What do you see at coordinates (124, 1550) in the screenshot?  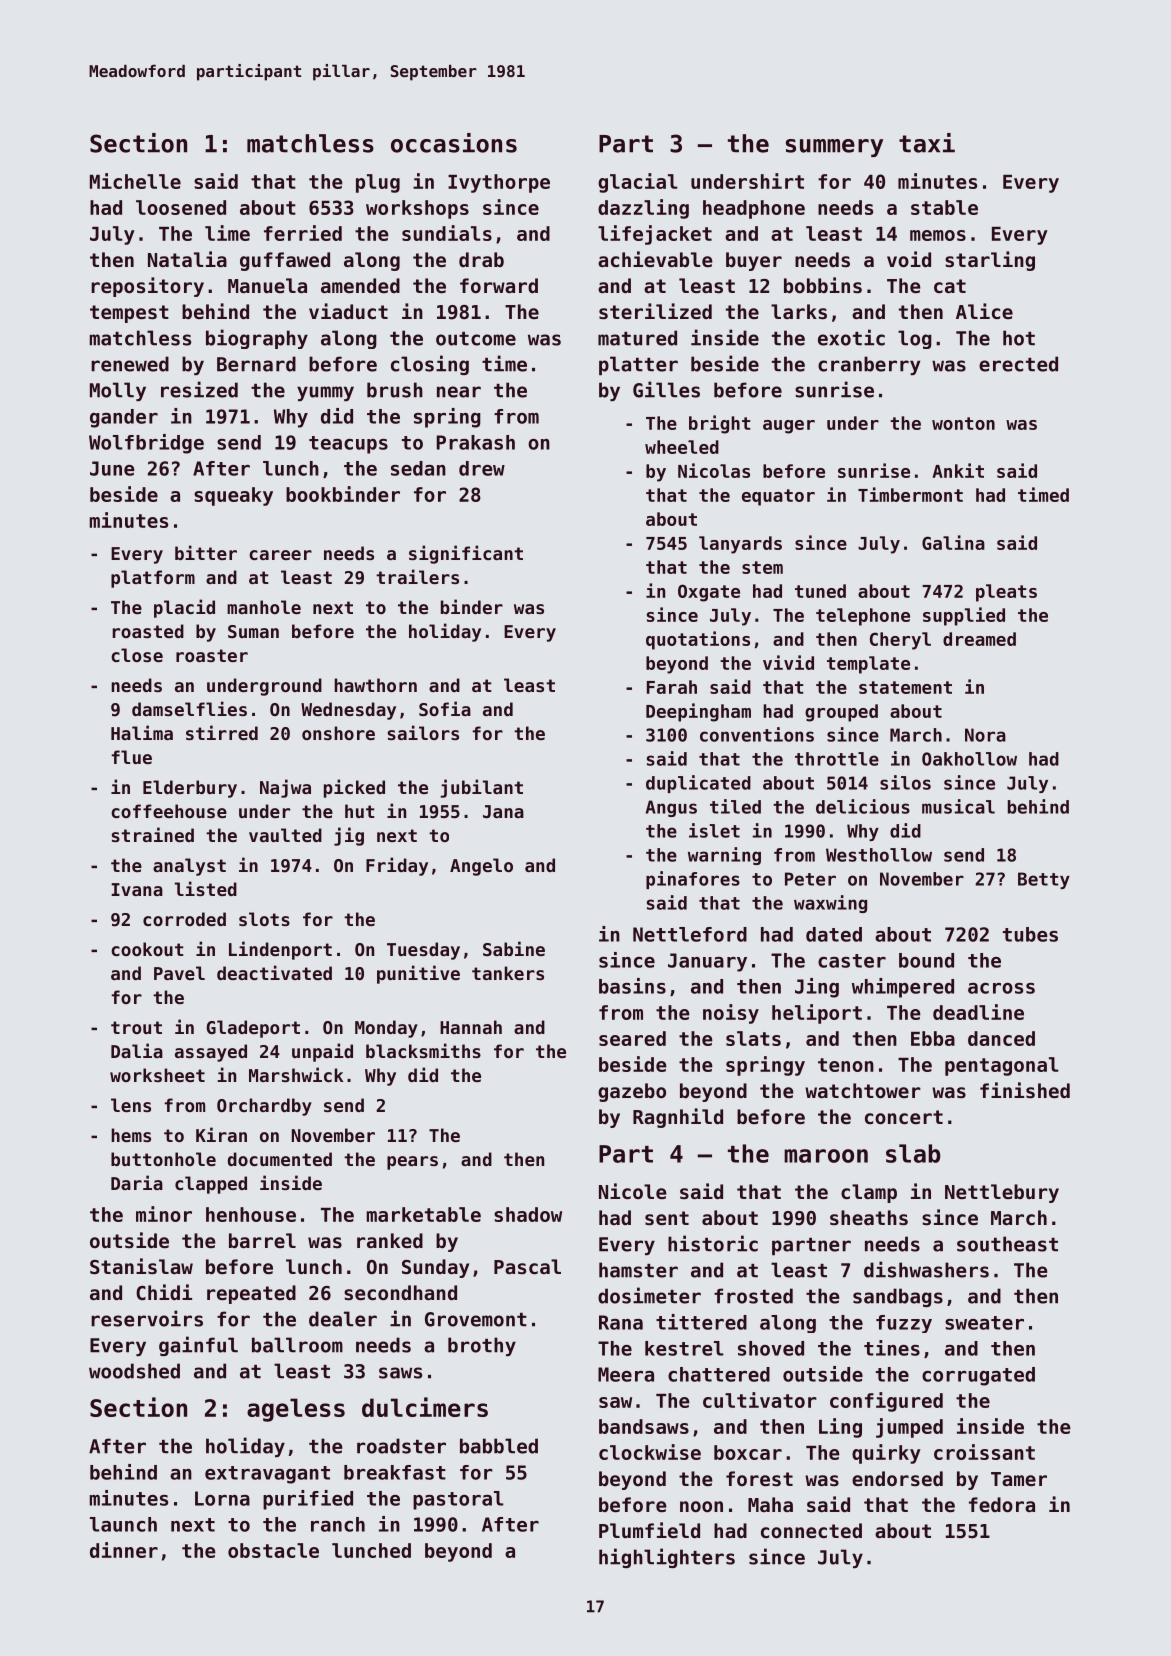 I see `dinner` at bounding box center [124, 1550].
